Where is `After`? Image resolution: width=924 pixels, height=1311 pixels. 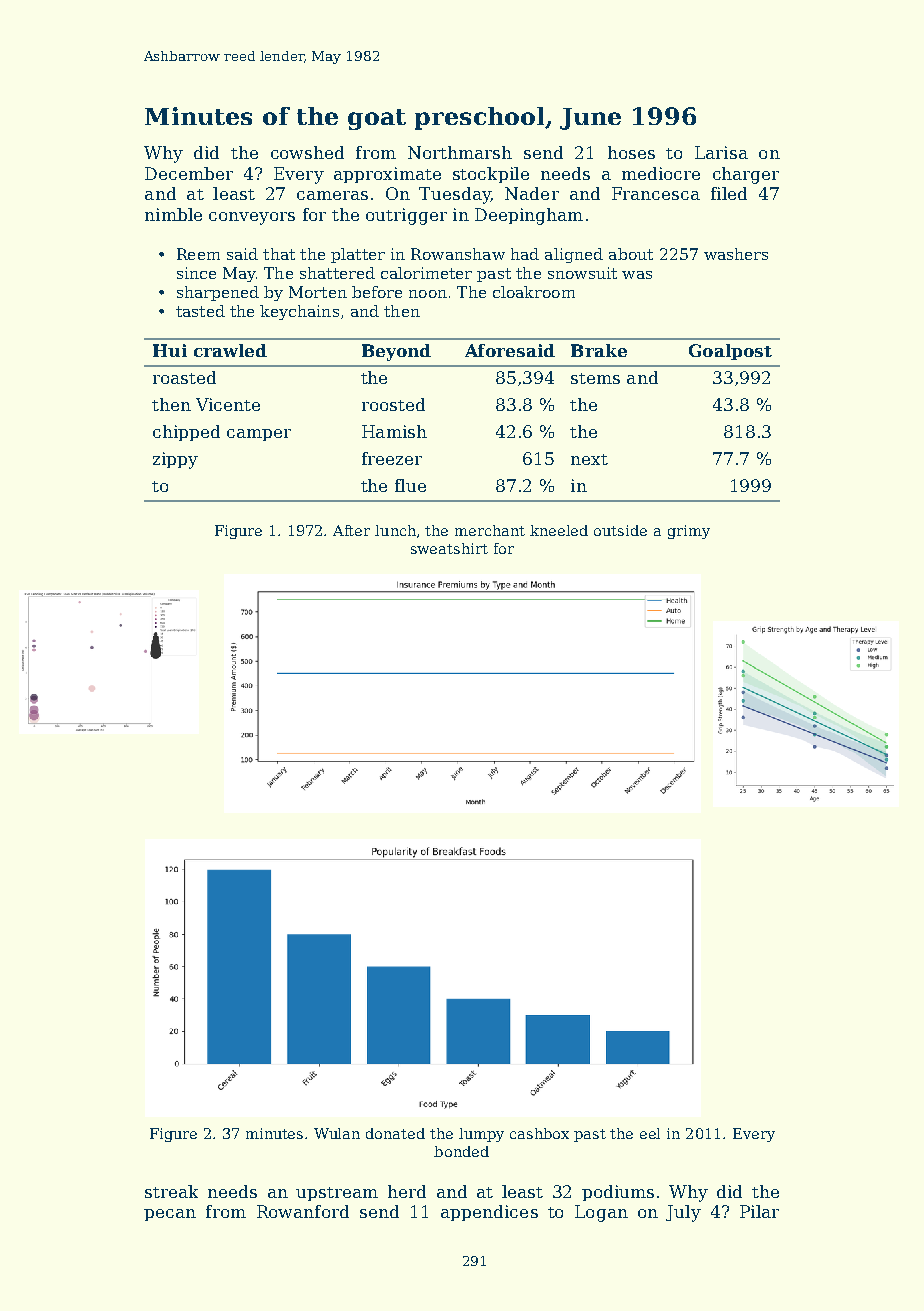
After is located at coordinates (351, 530).
